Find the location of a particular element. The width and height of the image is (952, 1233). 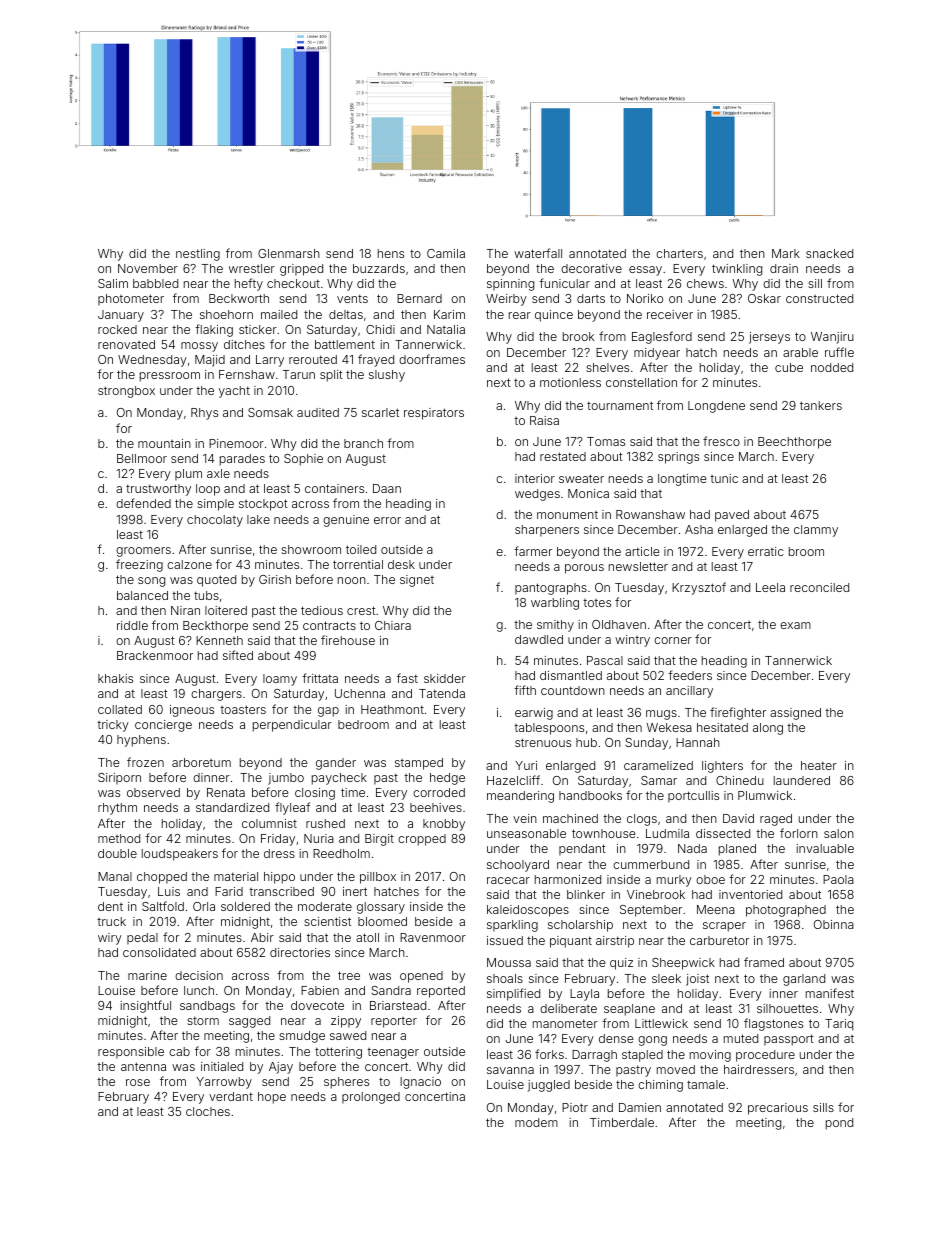

dent is located at coordinates (110, 906).
